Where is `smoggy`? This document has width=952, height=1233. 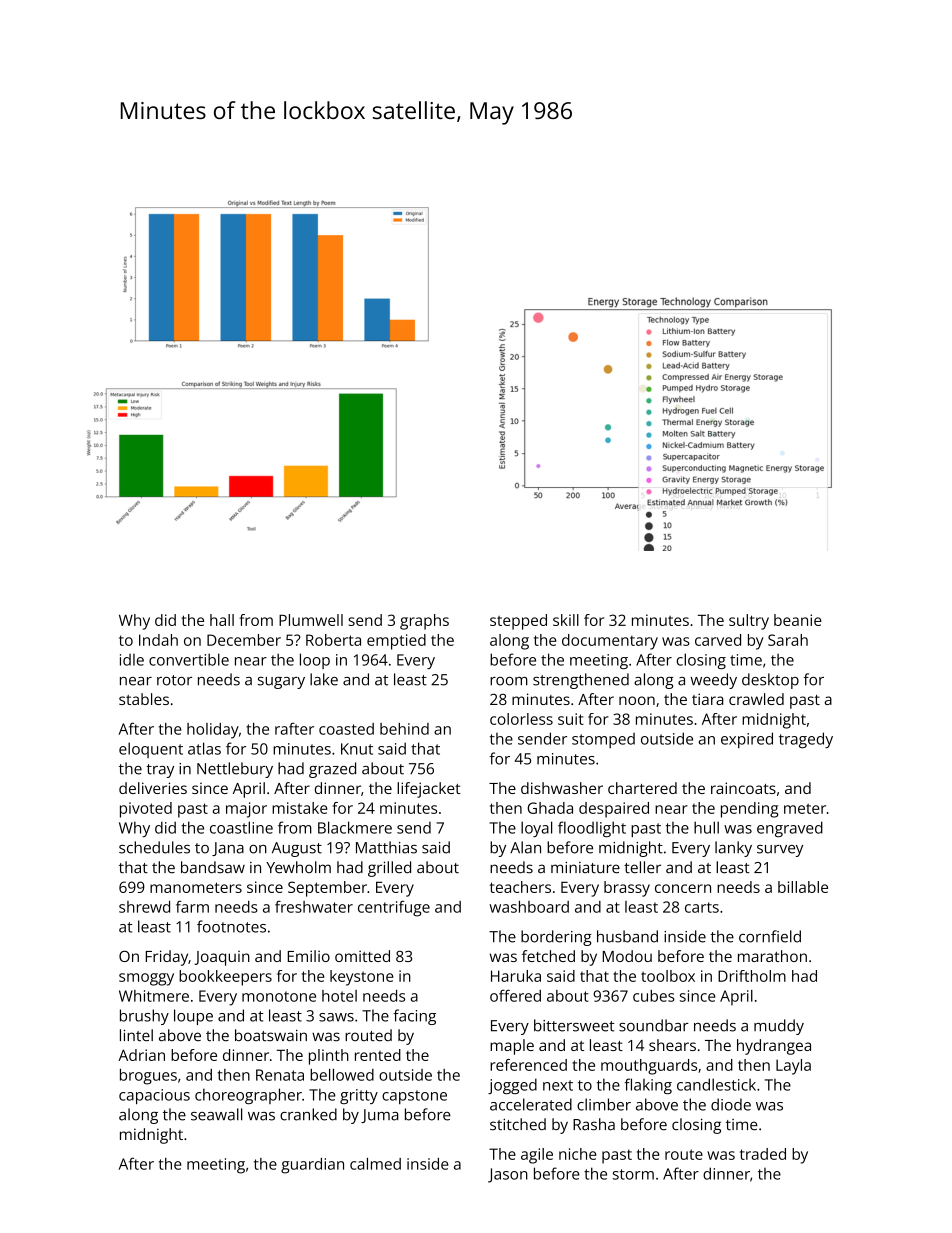
smoggy is located at coordinates (146, 979).
